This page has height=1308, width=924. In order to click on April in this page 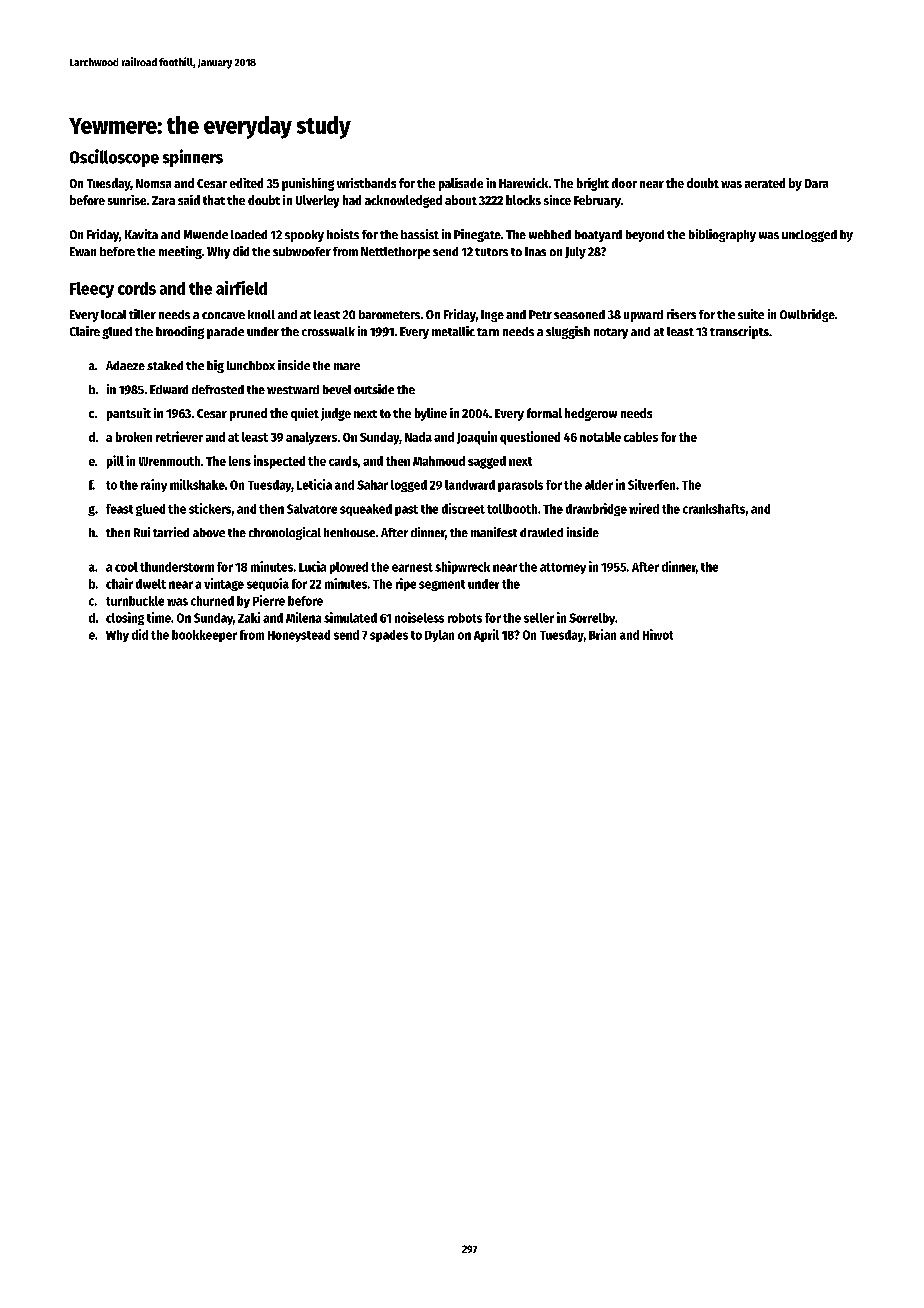, I will do `click(486, 635)`.
